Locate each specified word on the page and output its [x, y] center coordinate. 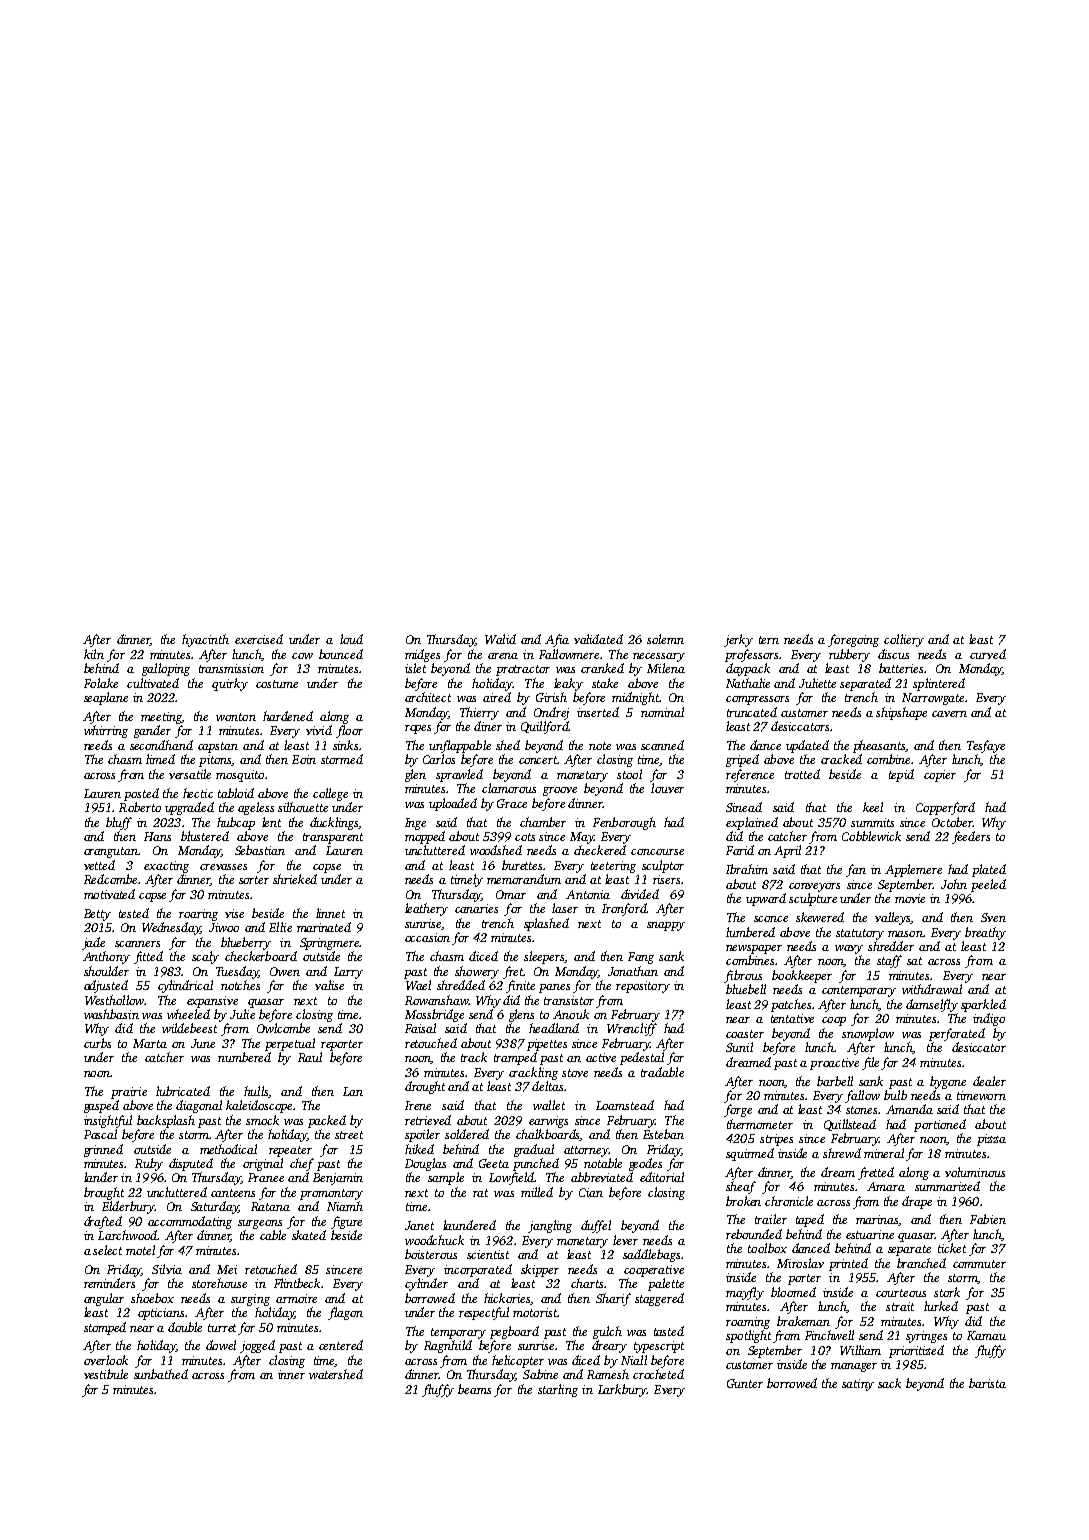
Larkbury [622, 1390]
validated [598, 639]
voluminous [975, 1172]
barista [987, 1383]
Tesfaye [986, 746]
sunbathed [161, 1374]
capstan [218, 747]
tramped [515, 1058]
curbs [97, 1043]
